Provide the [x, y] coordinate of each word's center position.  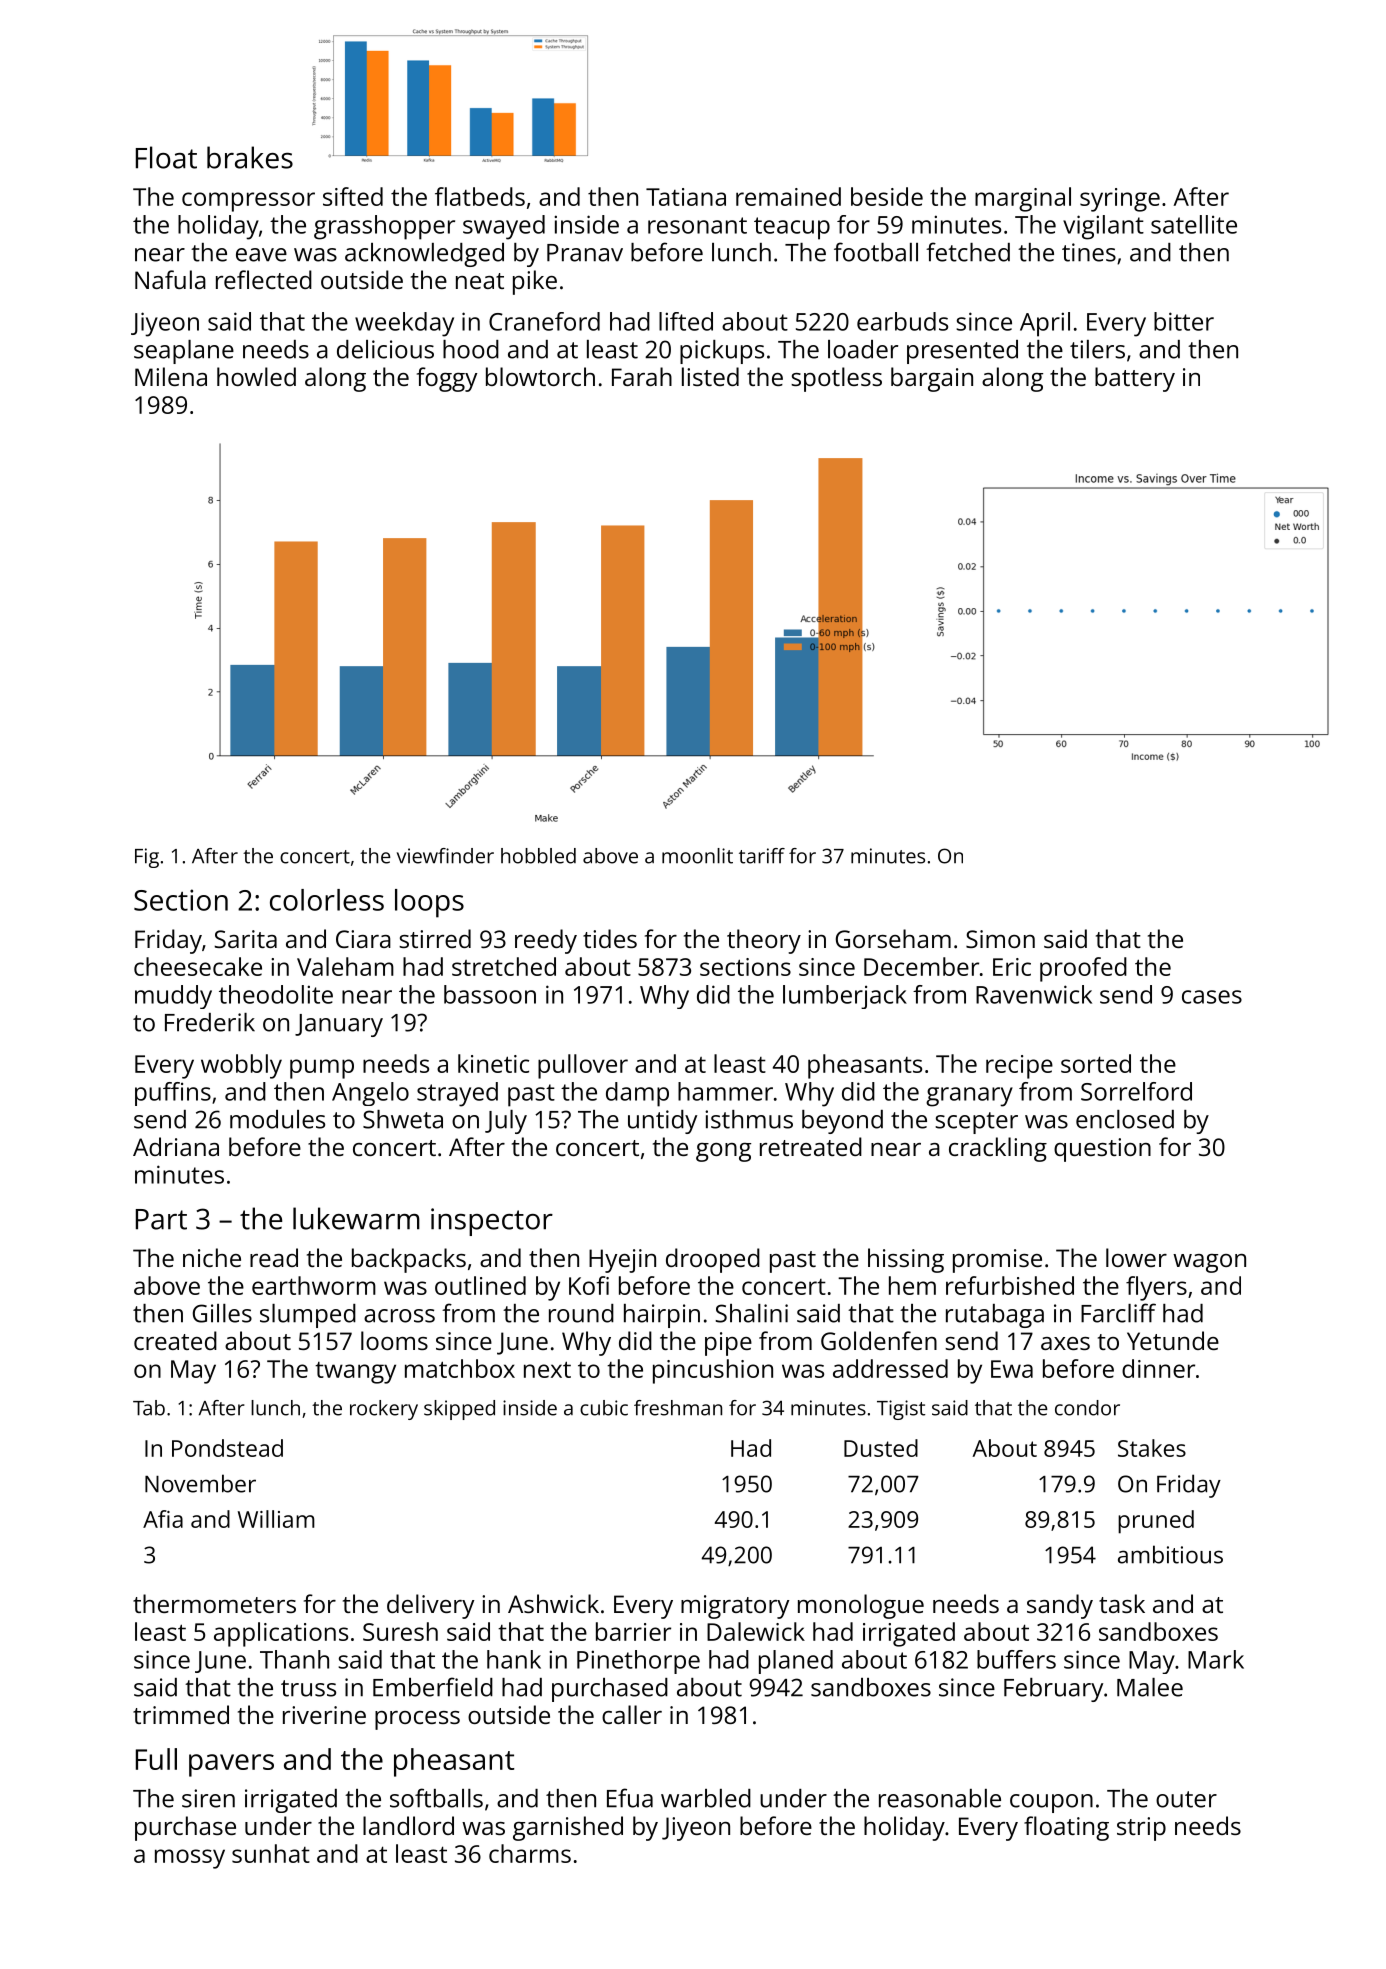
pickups [722, 352]
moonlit [697, 856]
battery [1135, 379]
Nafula [170, 279]
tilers [1097, 349]
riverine [324, 1715]
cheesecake [198, 966]
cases [1212, 997]
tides [610, 938]
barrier [633, 1631]
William [276, 1519]
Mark [1216, 1659]
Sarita [245, 939]
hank [514, 1659]
